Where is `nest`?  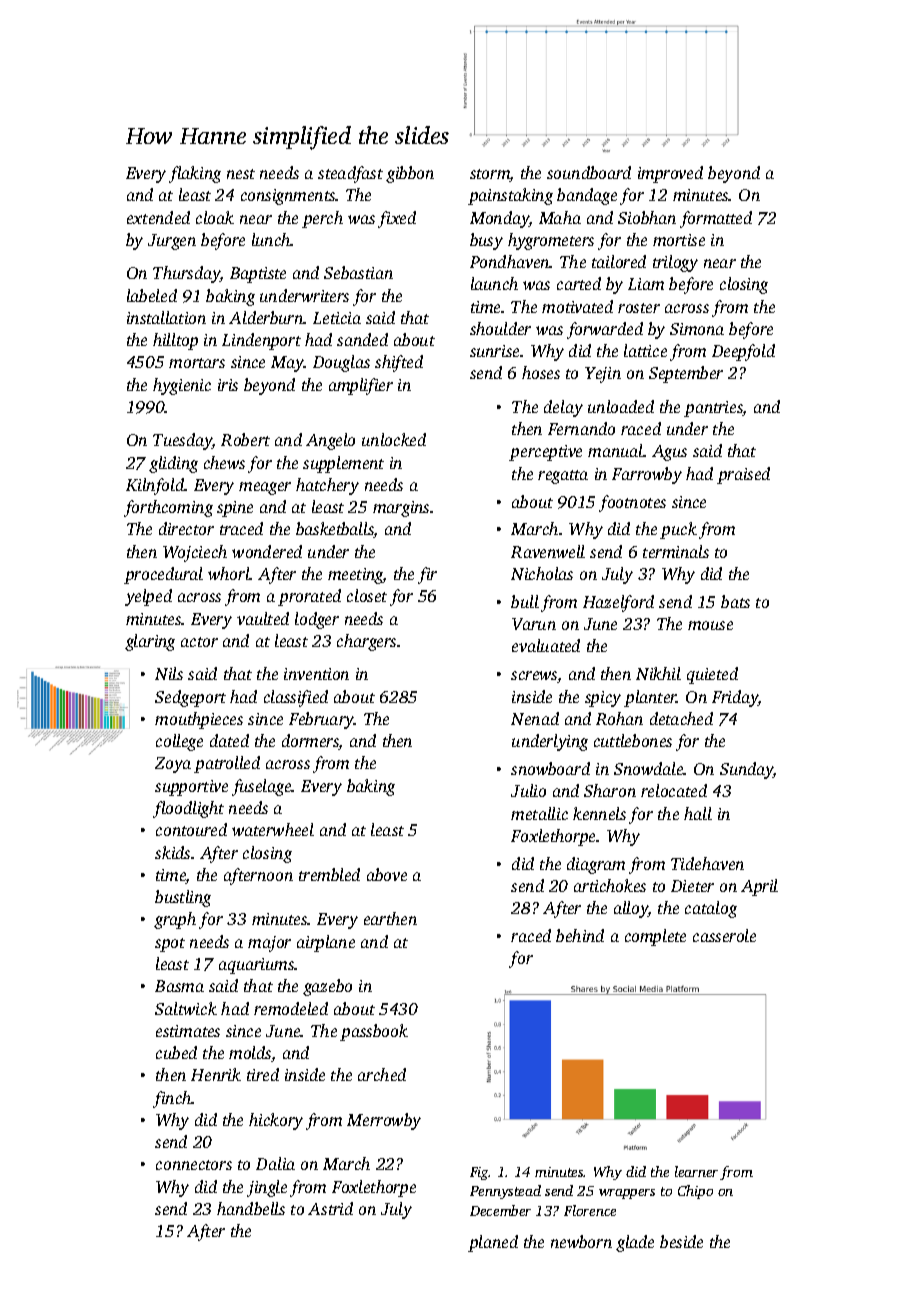
nest is located at coordinates (241, 174).
